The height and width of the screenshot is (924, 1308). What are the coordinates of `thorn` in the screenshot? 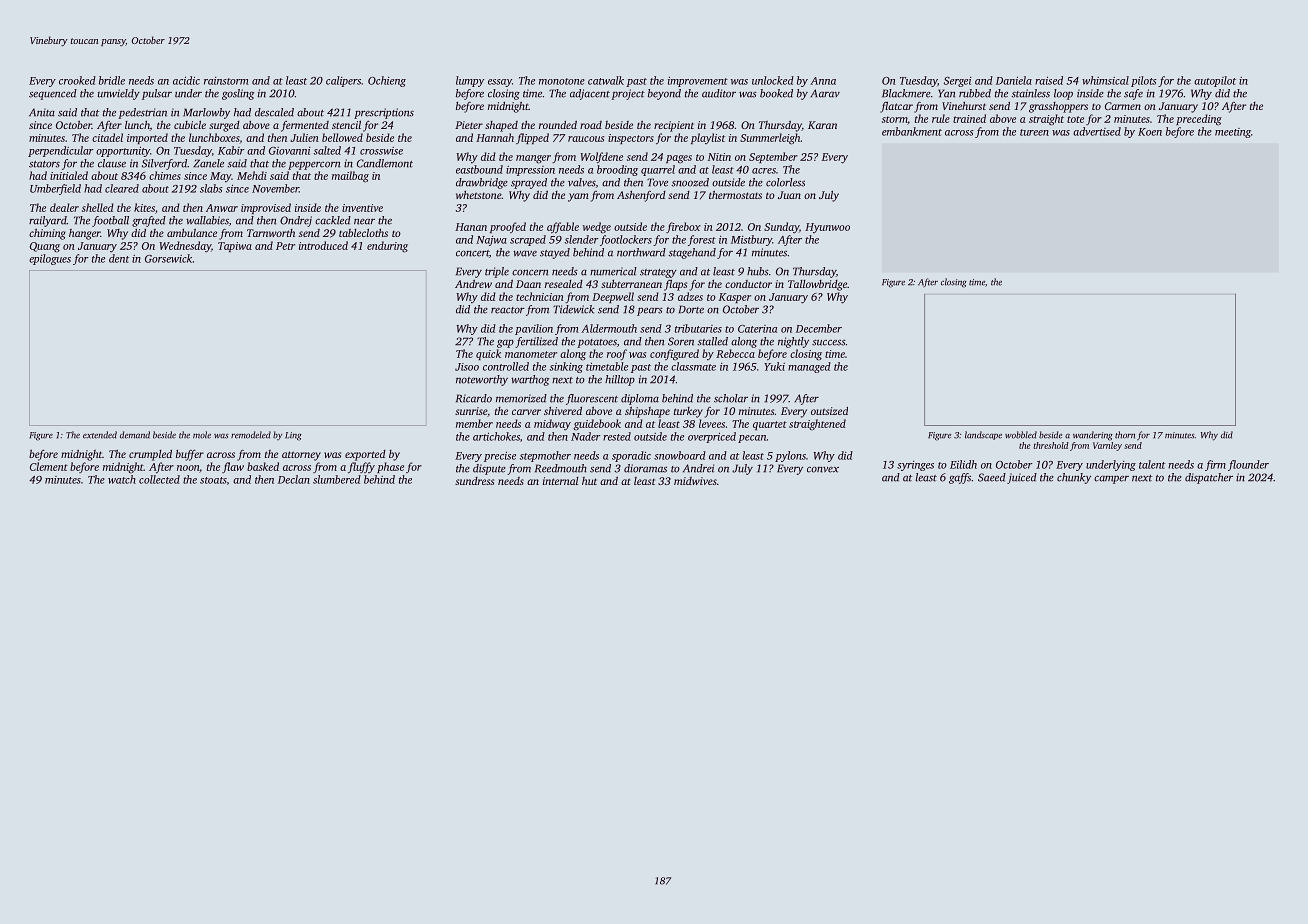 It's located at (1125, 435).
